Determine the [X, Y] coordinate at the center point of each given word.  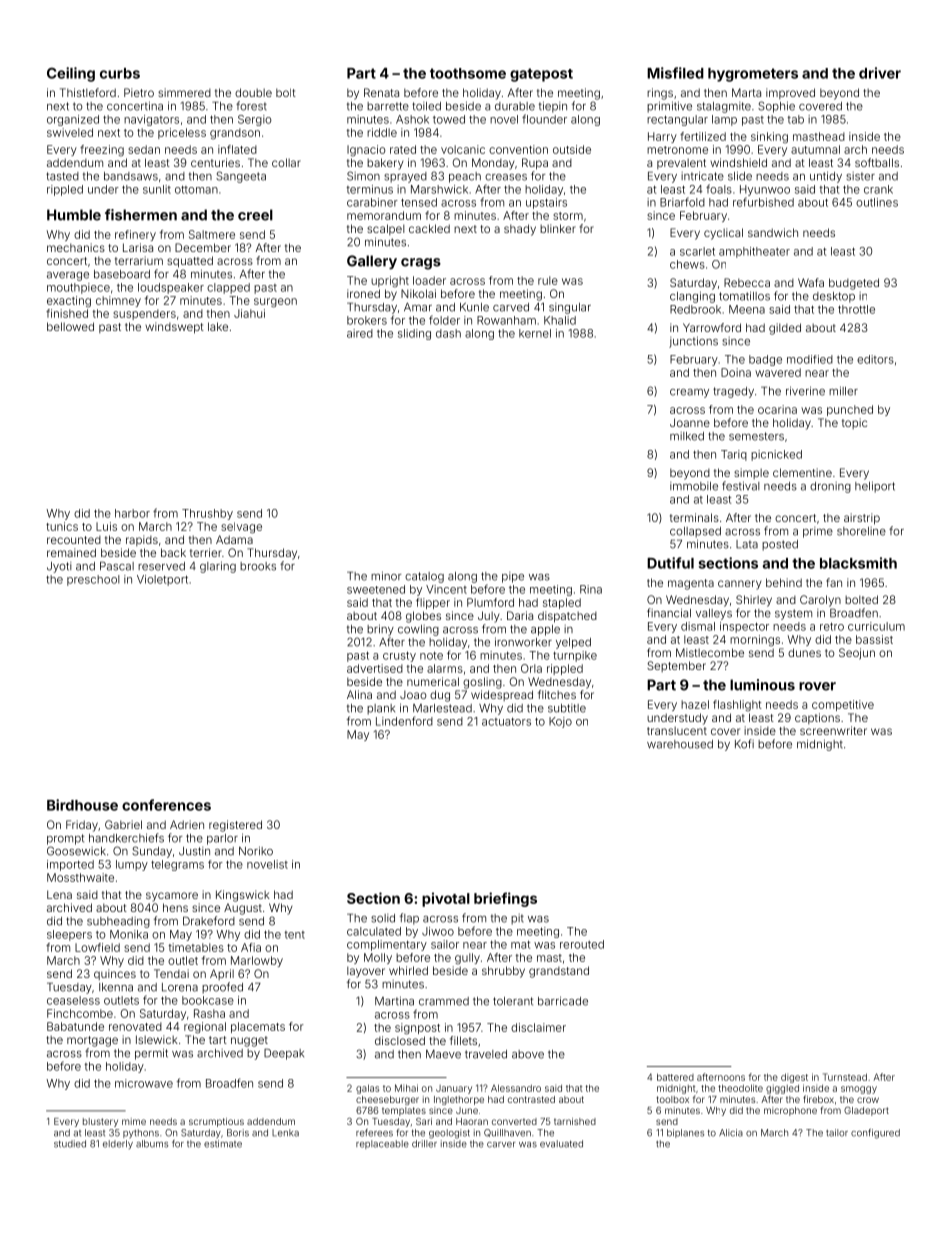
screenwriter [833, 730]
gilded [785, 329]
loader [429, 280]
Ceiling [71, 74]
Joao [413, 694]
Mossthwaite [80, 877]
